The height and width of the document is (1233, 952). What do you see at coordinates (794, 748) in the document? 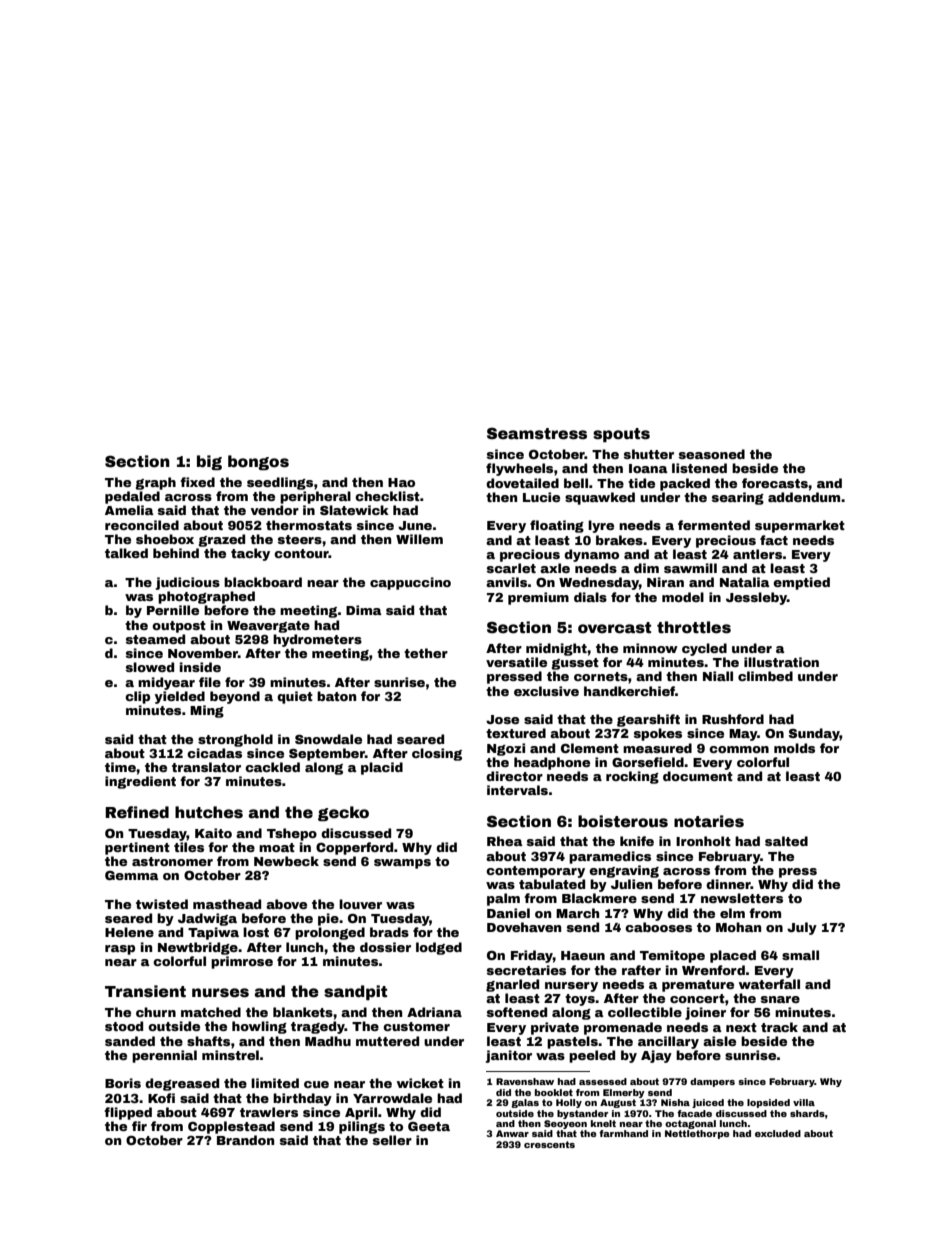
I see `molds` at bounding box center [794, 748].
